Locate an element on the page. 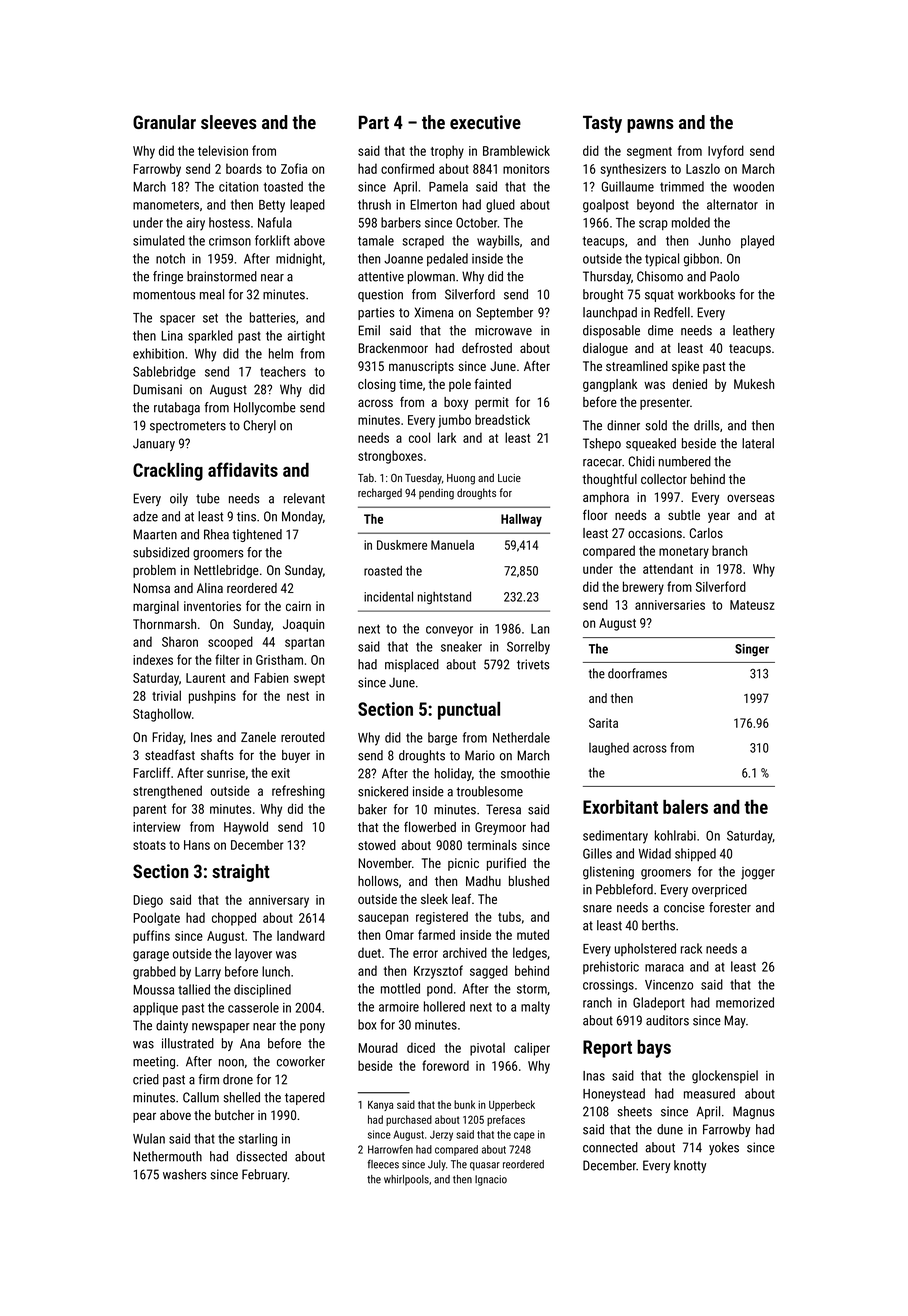 This image has height=1316, width=908. landward is located at coordinates (301, 935).
